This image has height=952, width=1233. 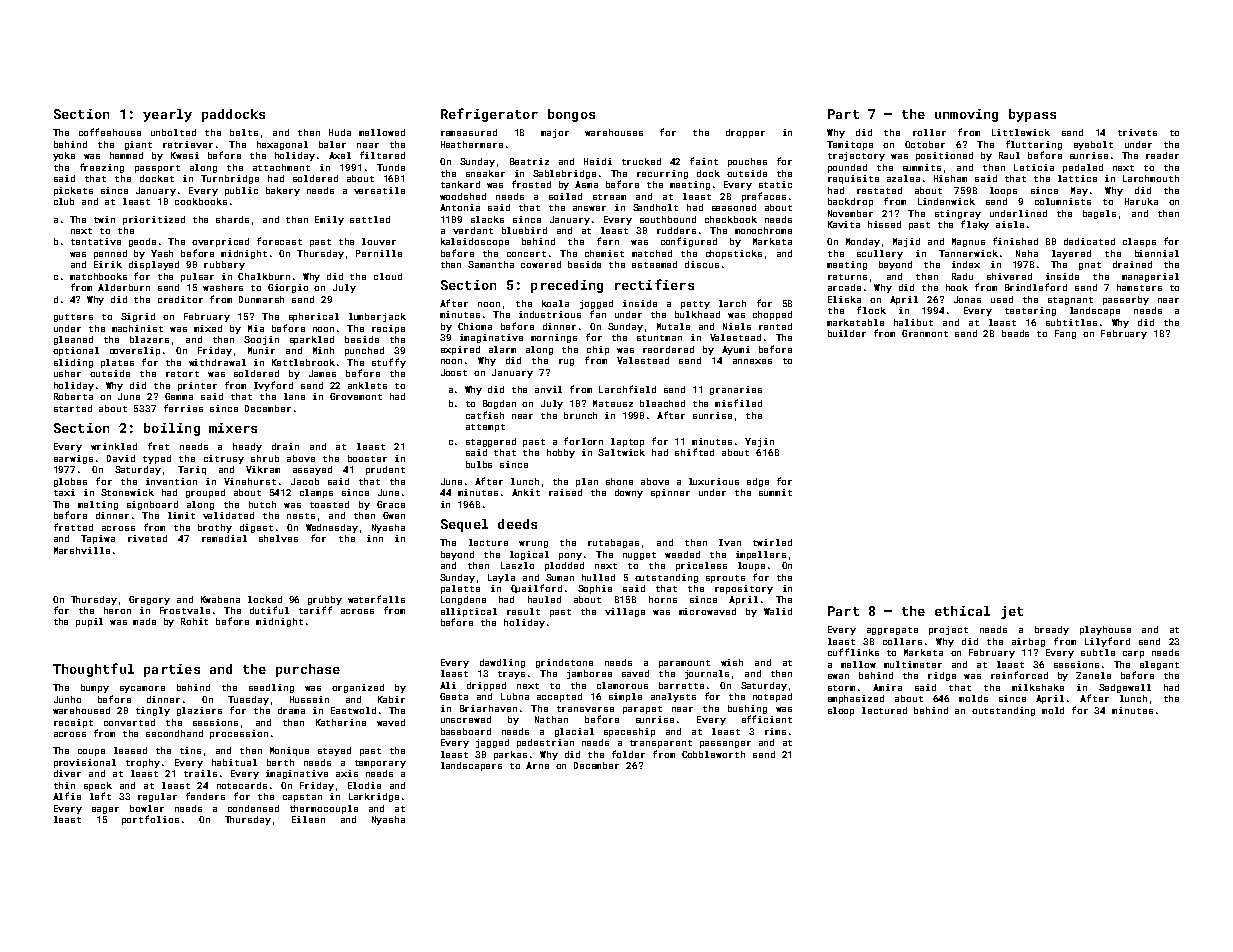 What do you see at coordinates (167, 115) in the image?
I see `yearly` at bounding box center [167, 115].
